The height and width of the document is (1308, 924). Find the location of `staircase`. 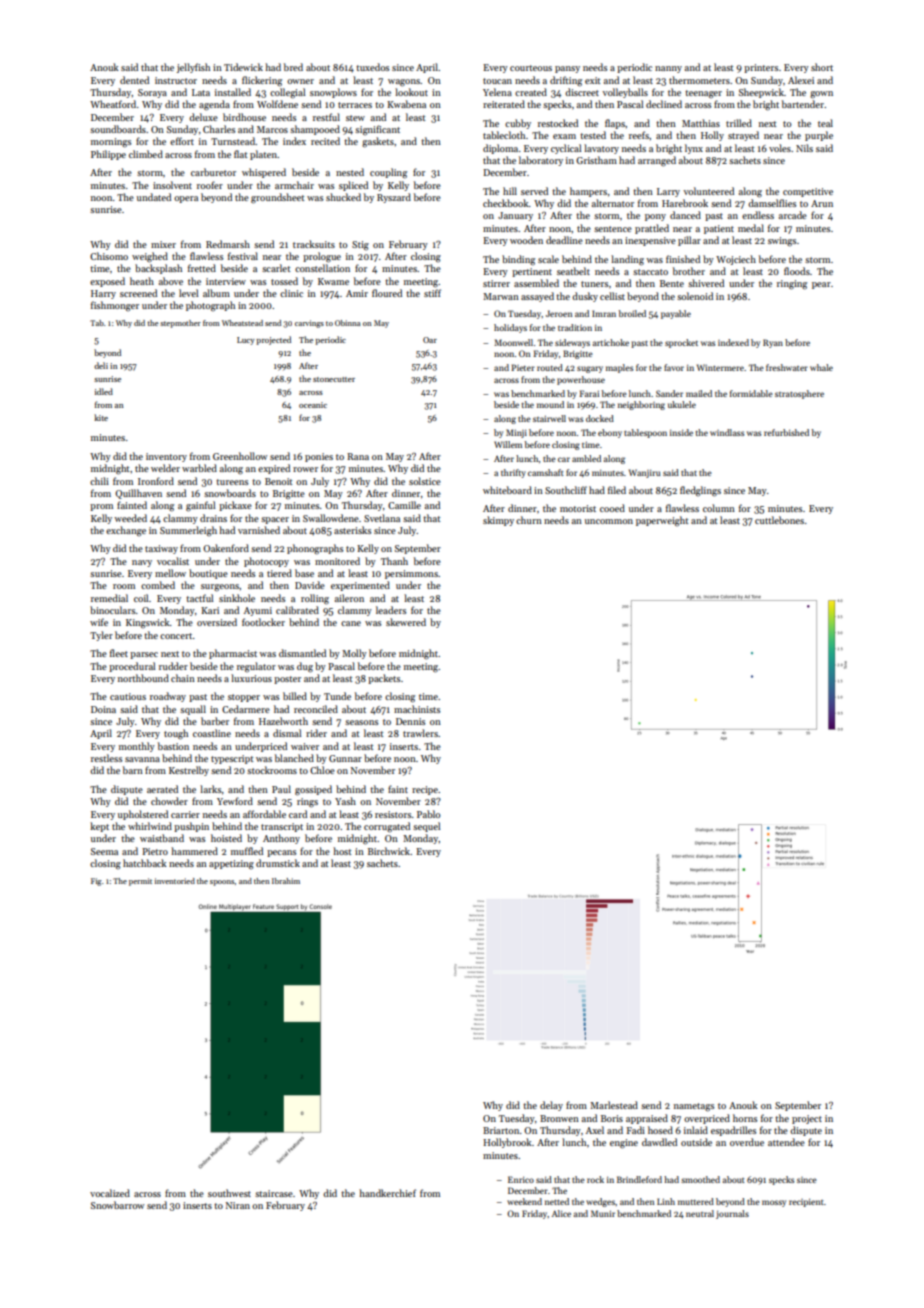

staircase is located at coordinates (274, 1193).
